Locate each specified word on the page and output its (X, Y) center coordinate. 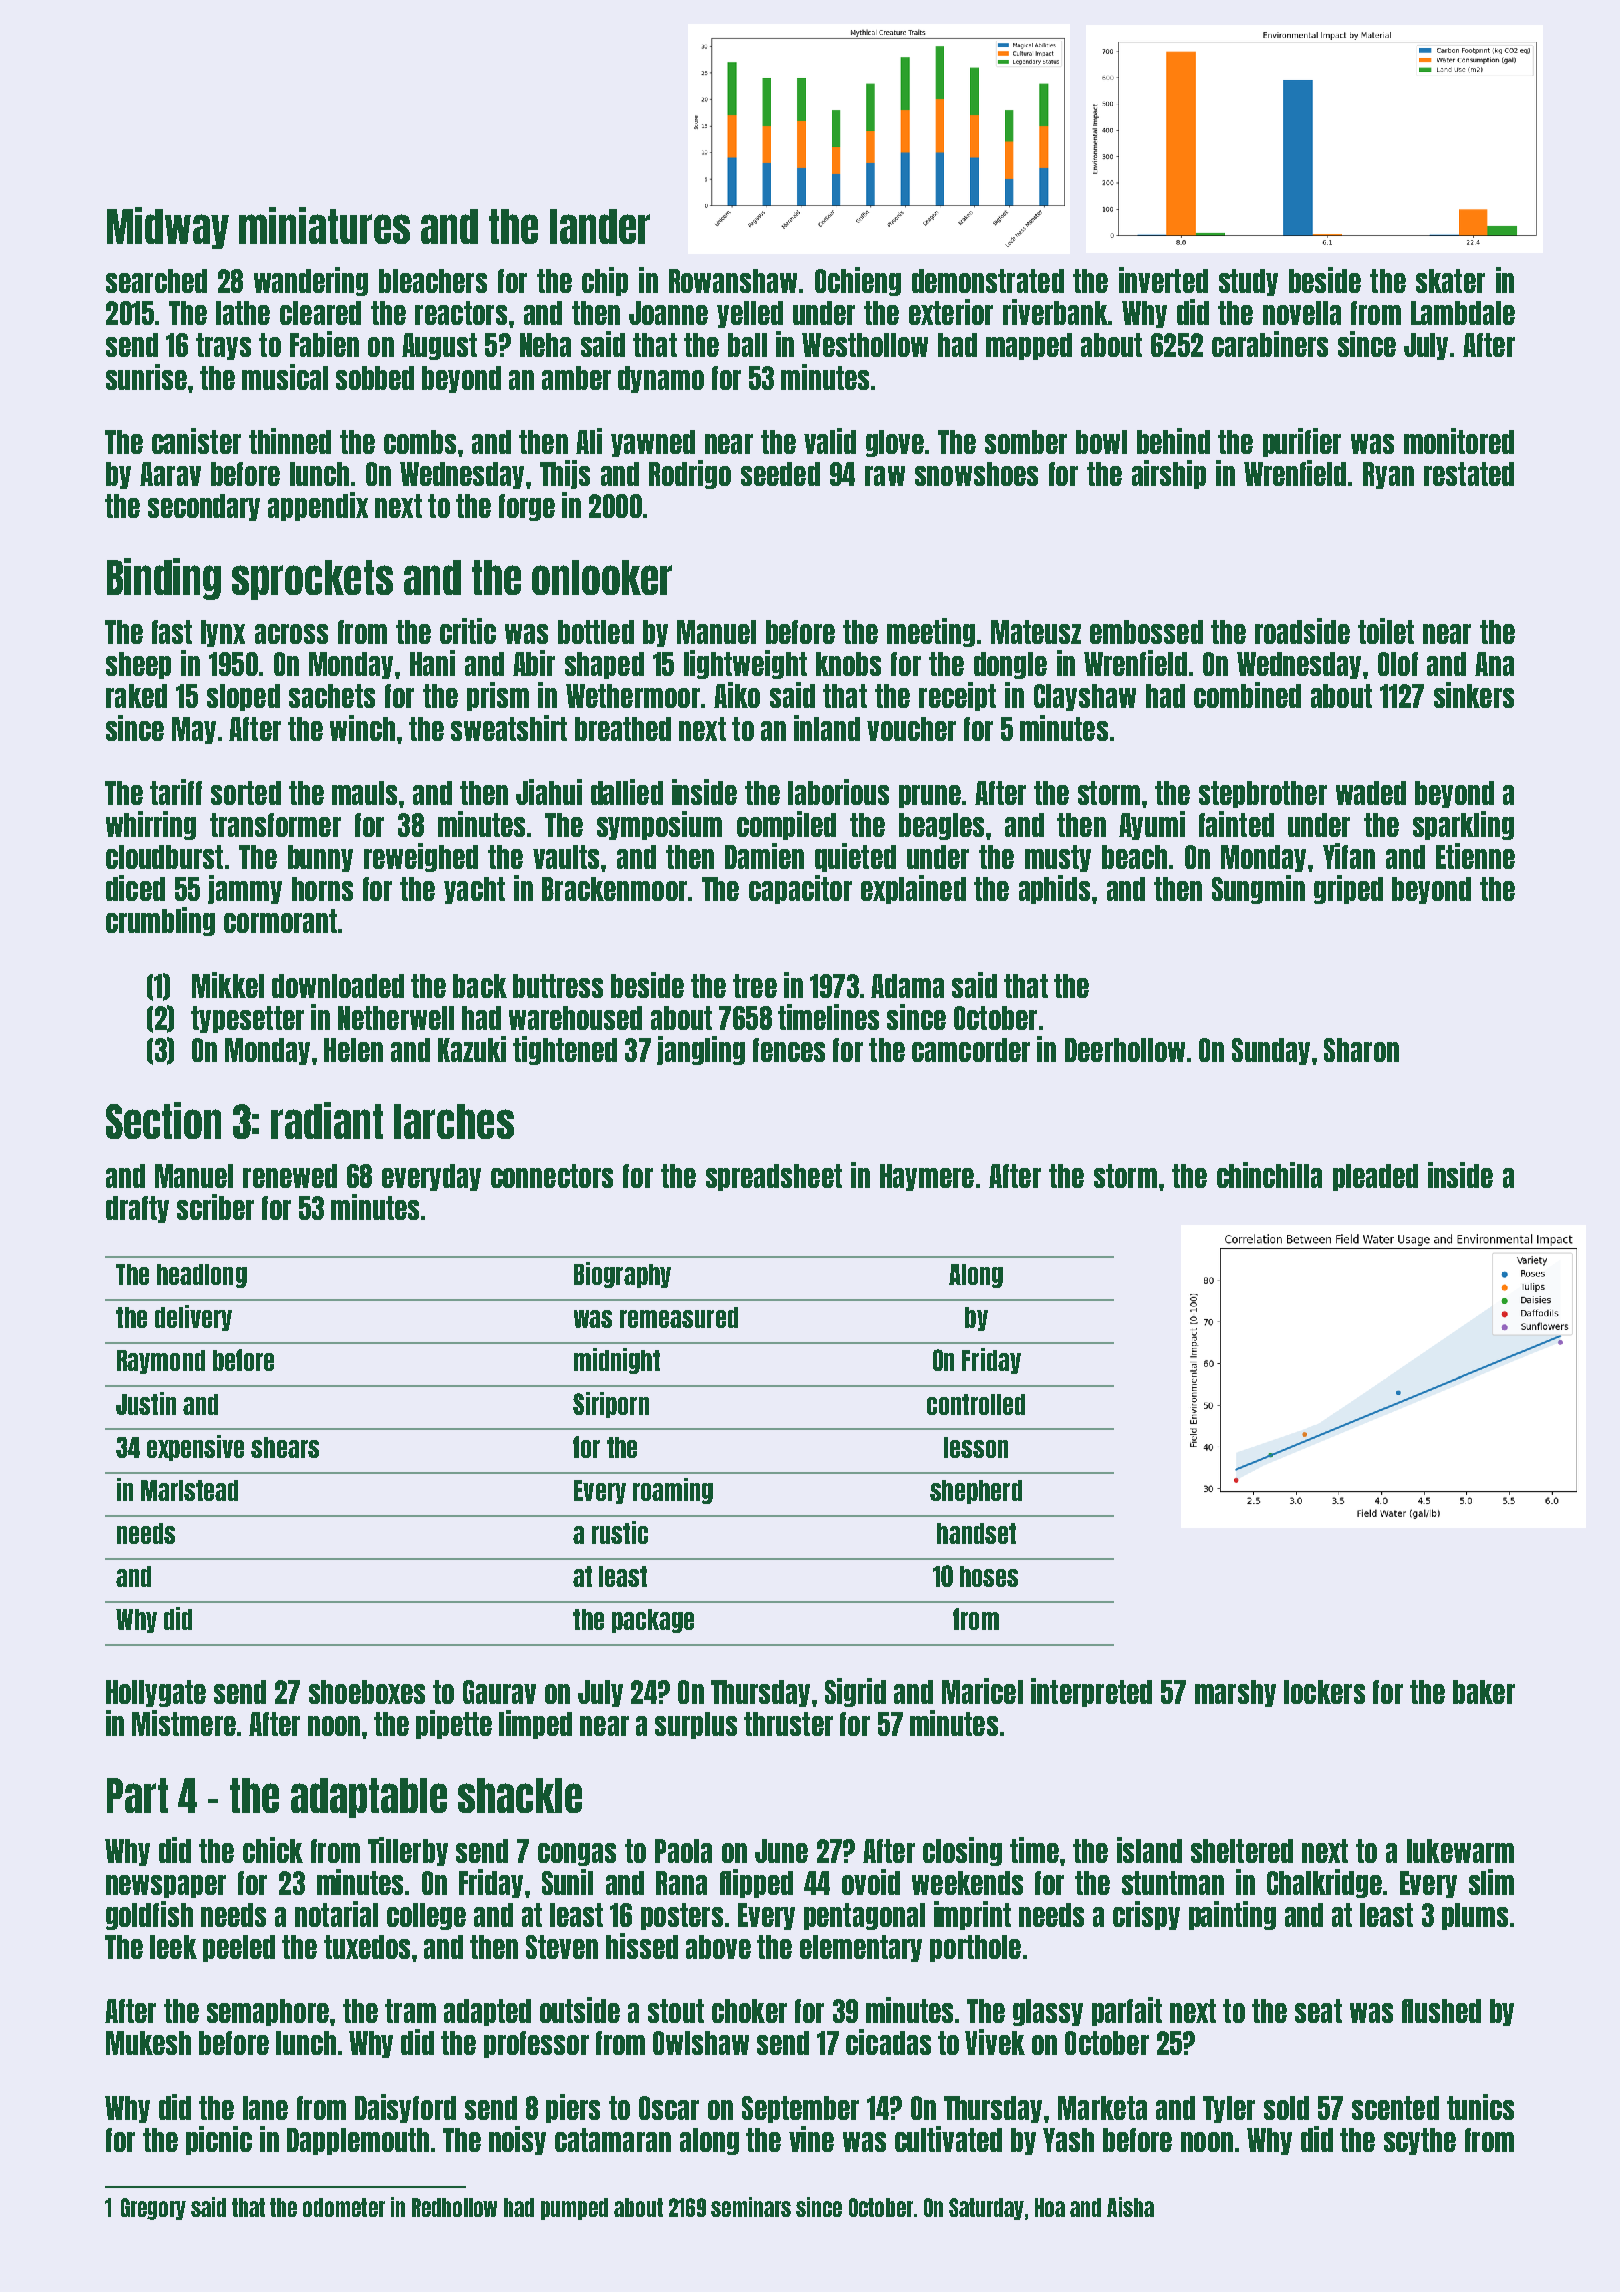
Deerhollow (1125, 1050)
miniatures (324, 225)
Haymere (927, 1177)
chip (605, 281)
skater (1450, 281)
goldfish (149, 1915)
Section (163, 1120)
